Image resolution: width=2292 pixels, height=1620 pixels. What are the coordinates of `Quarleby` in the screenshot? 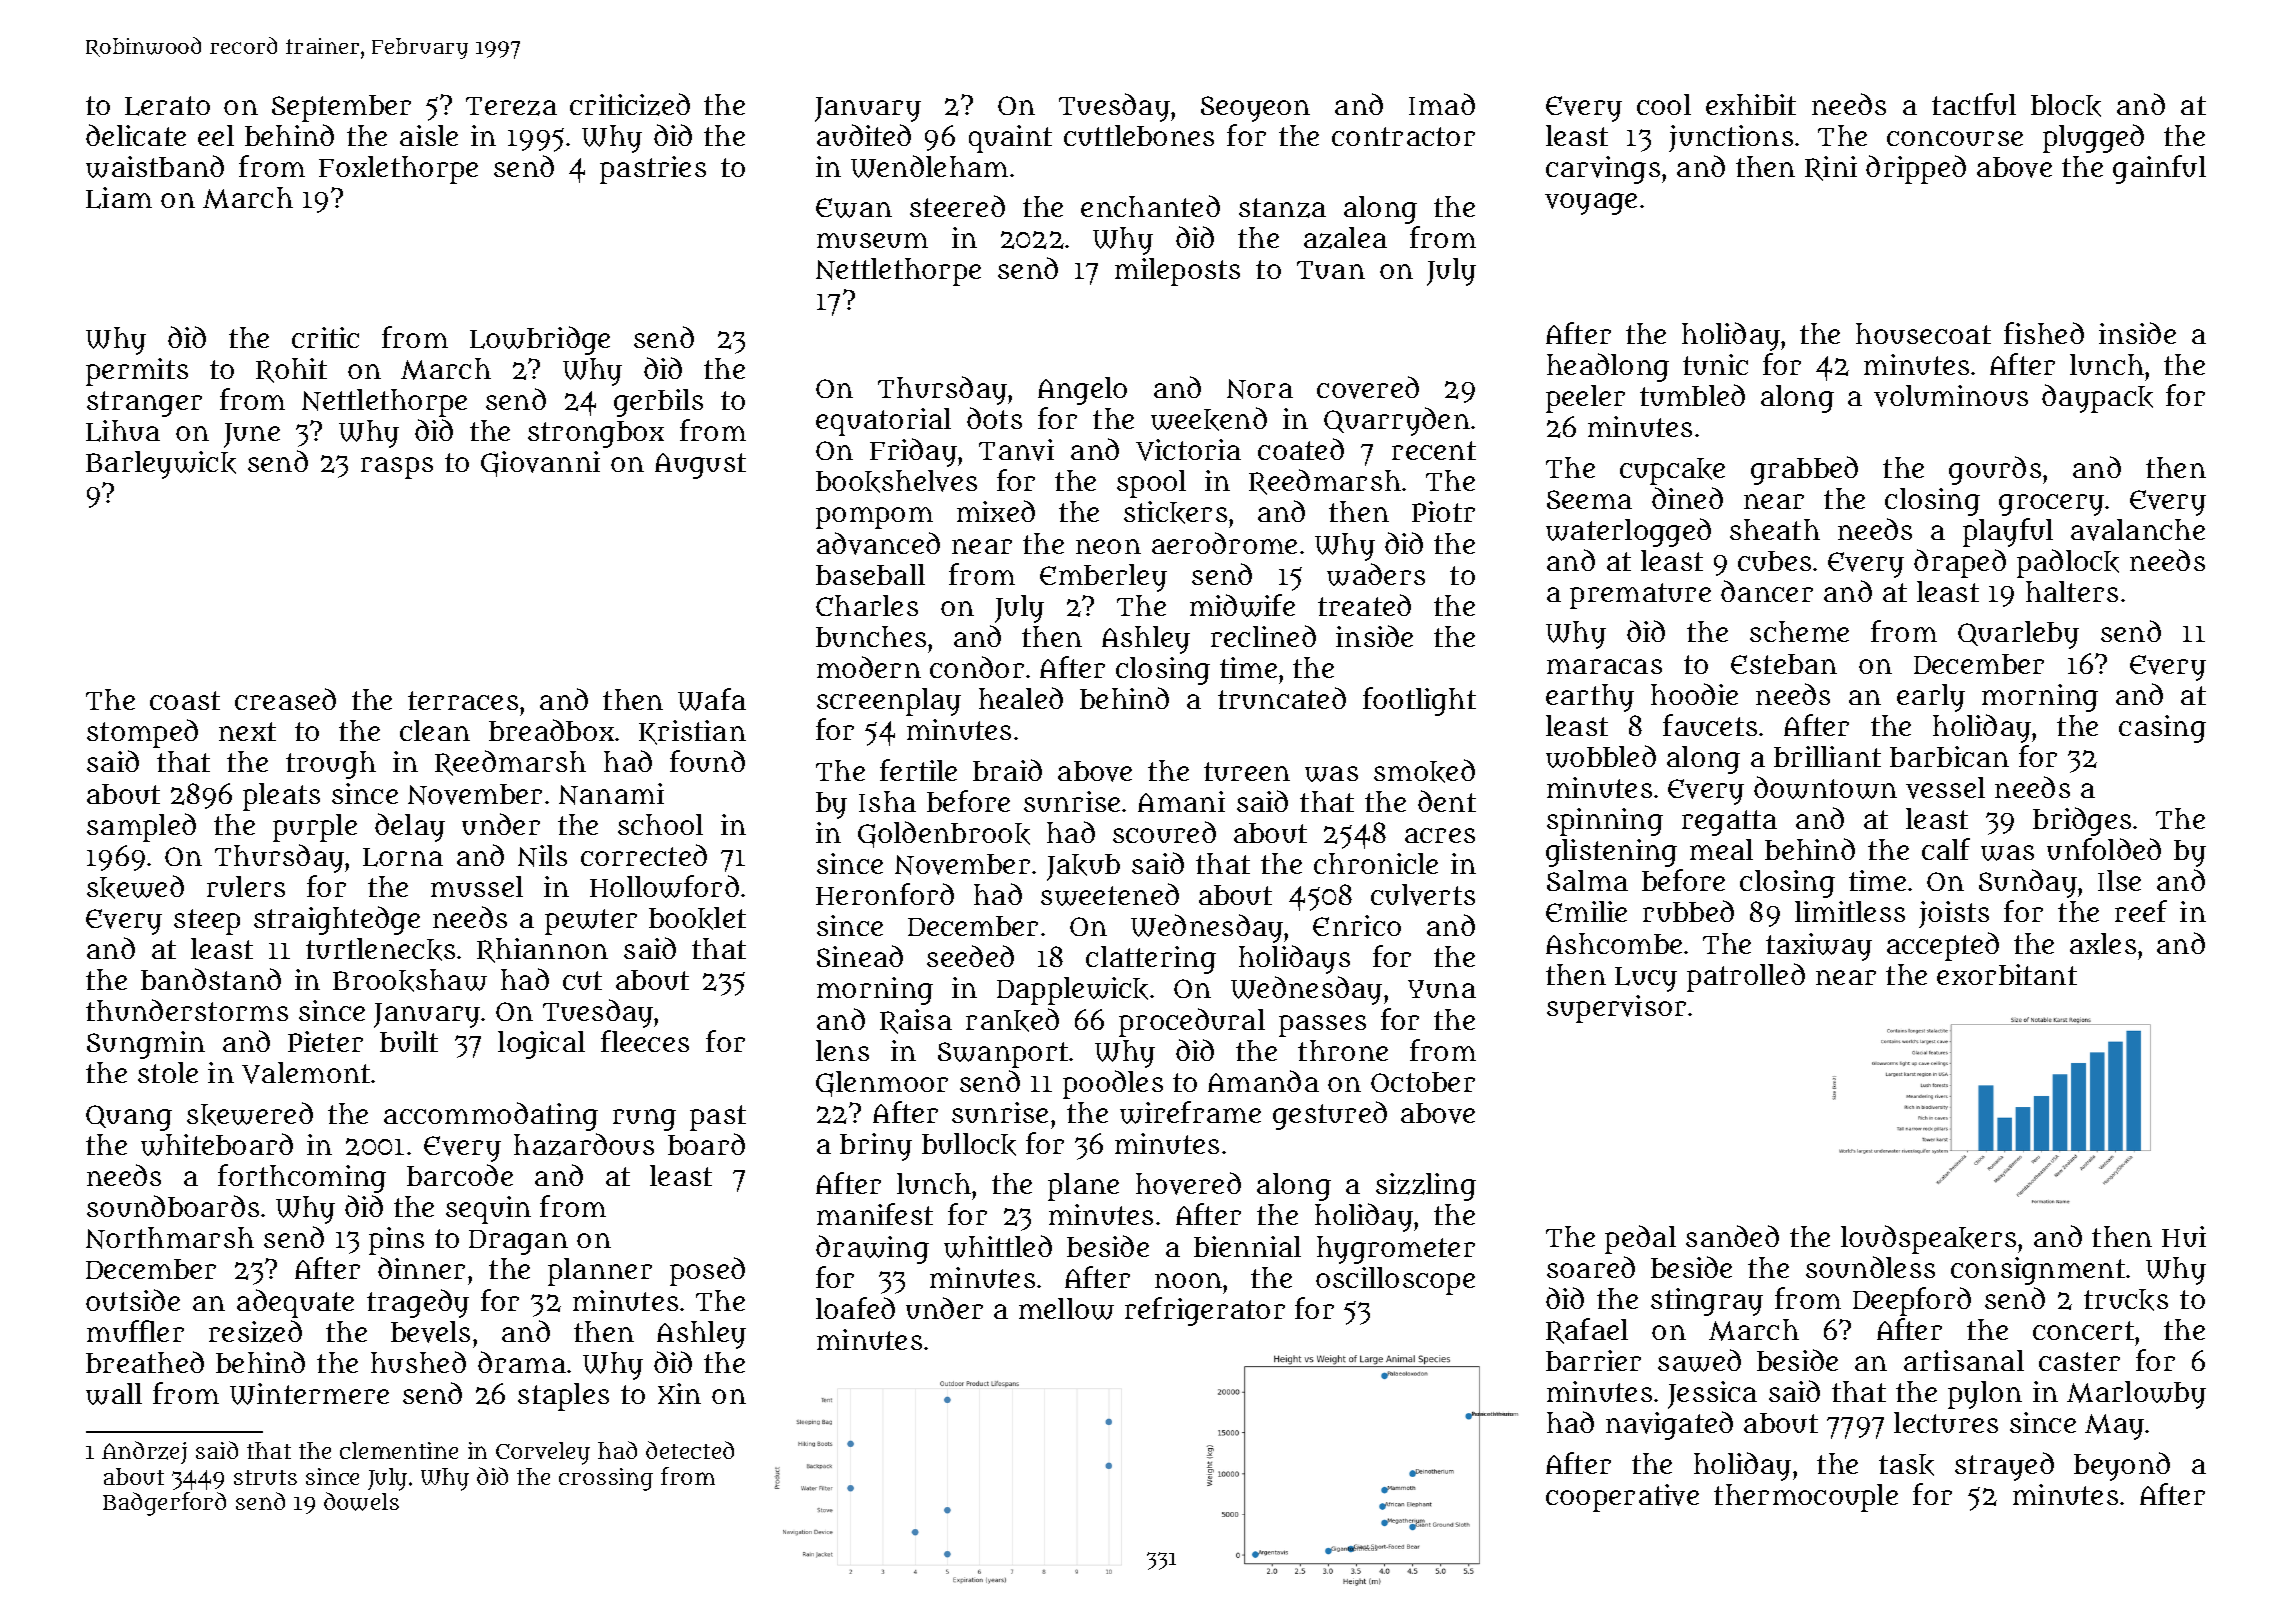 It's located at (2018, 635).
